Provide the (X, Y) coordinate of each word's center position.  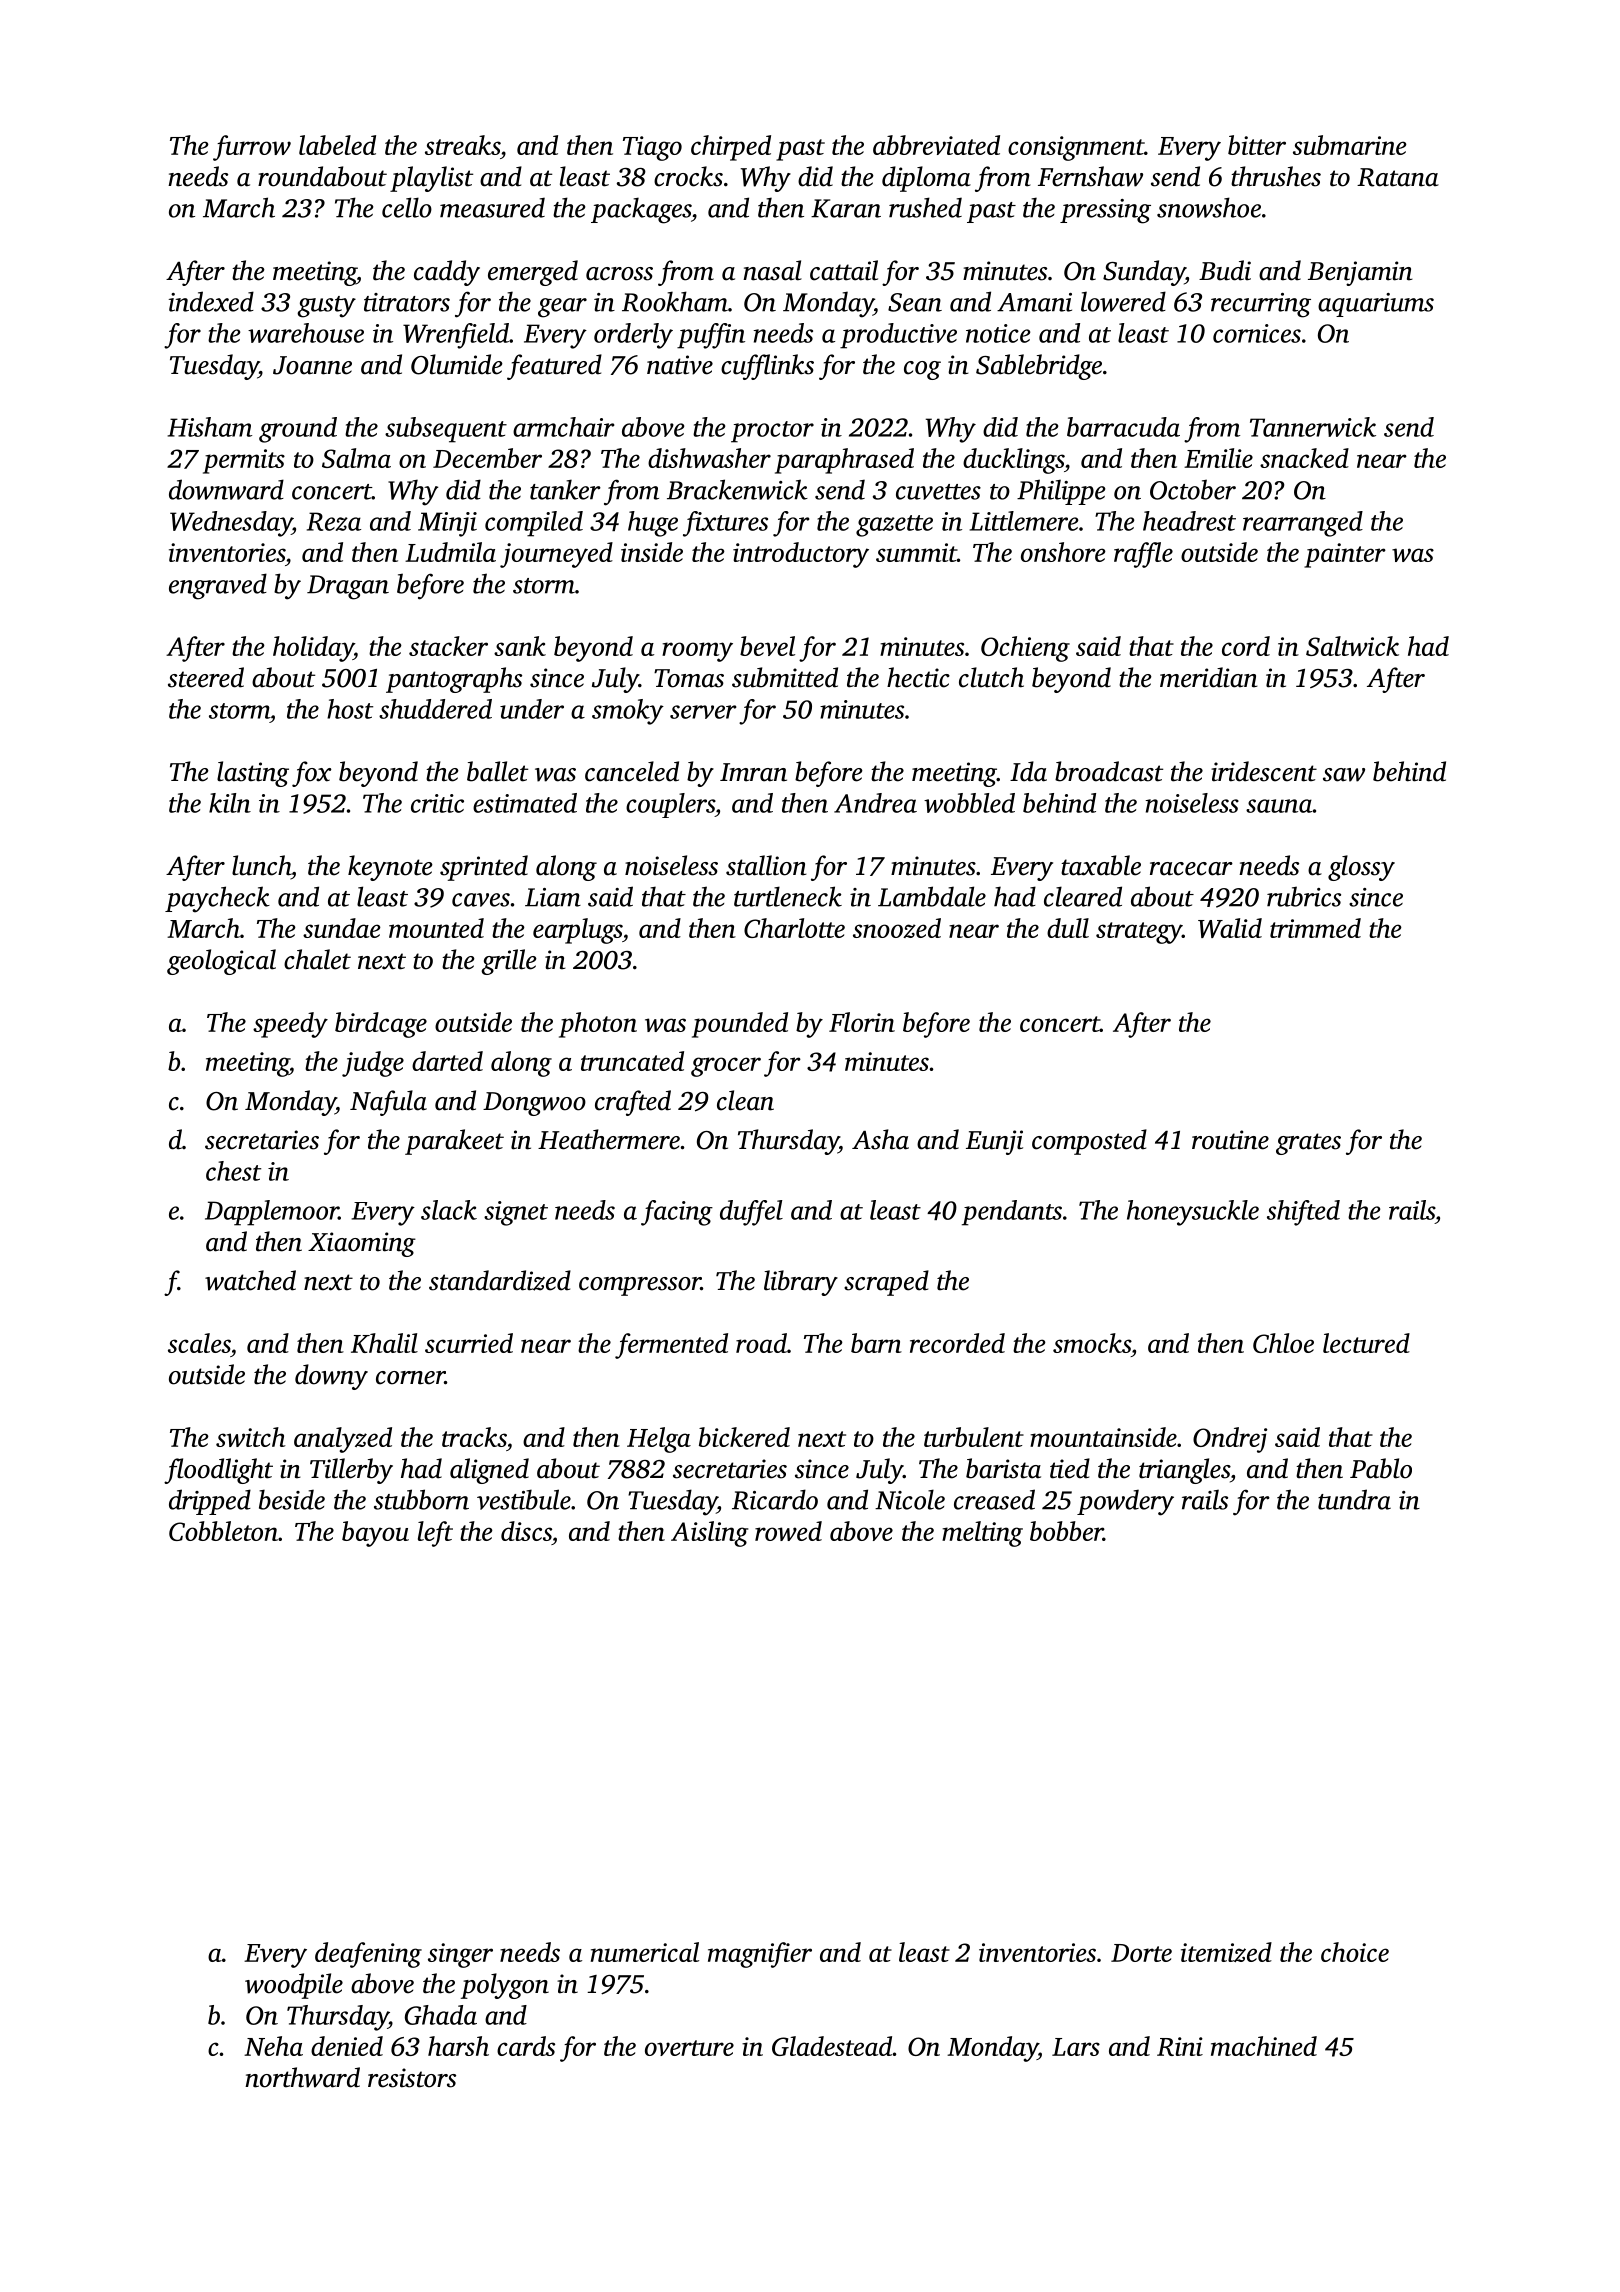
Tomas (689, 678)
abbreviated (936, 145)
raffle (1143, 555)
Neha (273, 2046)
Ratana (1398, 177)
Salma (356, 458)
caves (481, 900)
